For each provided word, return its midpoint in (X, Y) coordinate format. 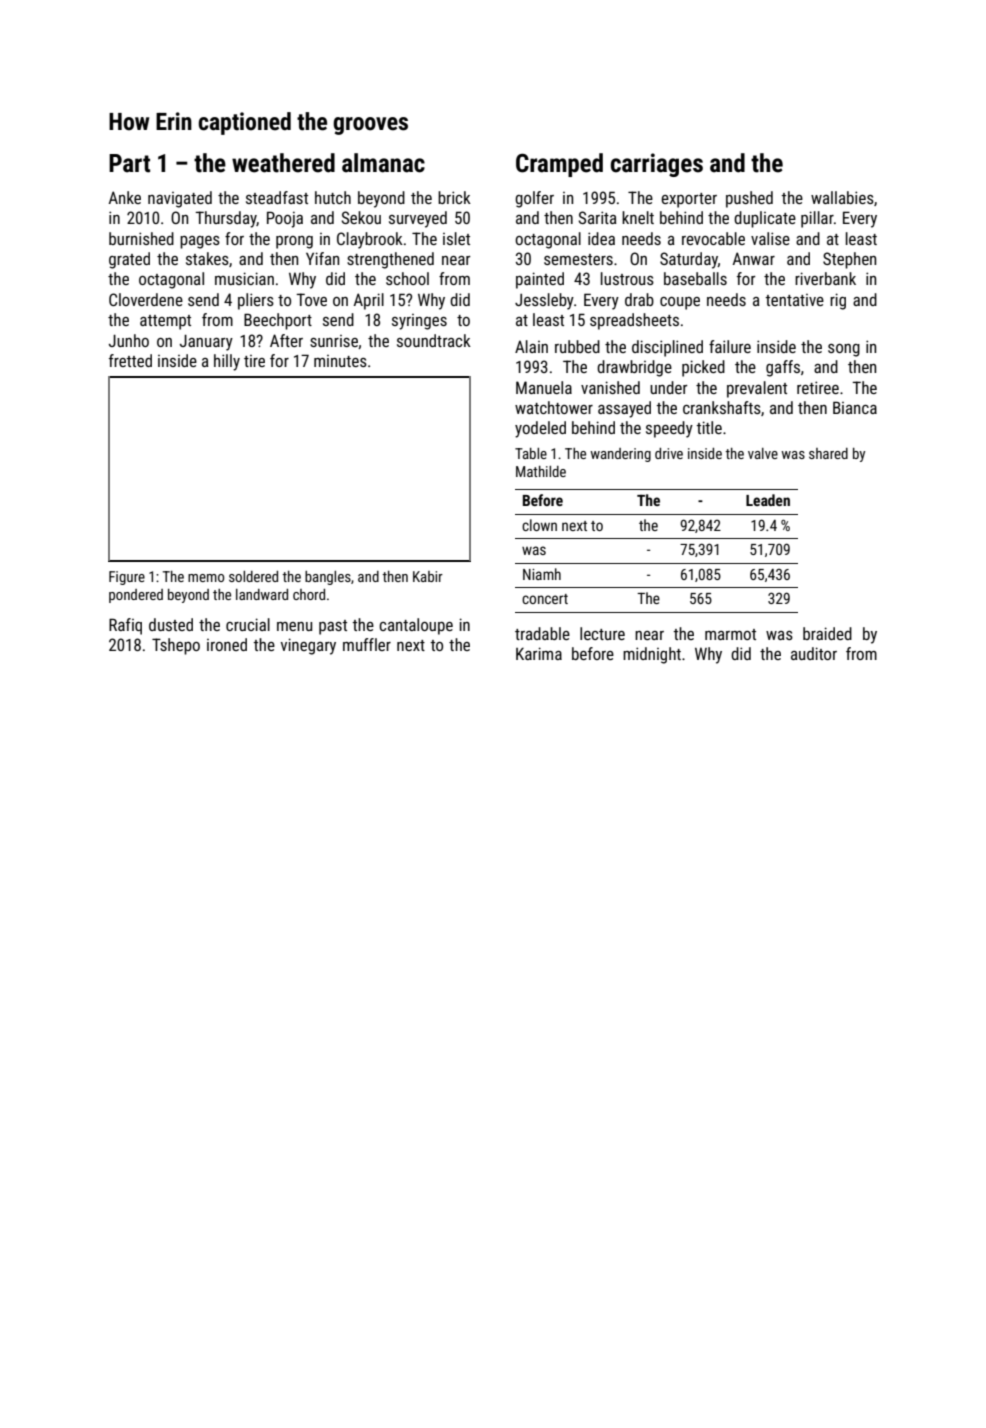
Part (129, 163)
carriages (657, 165)
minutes (340, 361)
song (844, 350)
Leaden (768, 500)
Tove (311, 299)
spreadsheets (634, 321)
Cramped (559, 165)
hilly (227, 362)
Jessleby (544, 301)
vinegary (308, 646)
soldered (253, 576)
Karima (539, 653)
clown (539, 525)
